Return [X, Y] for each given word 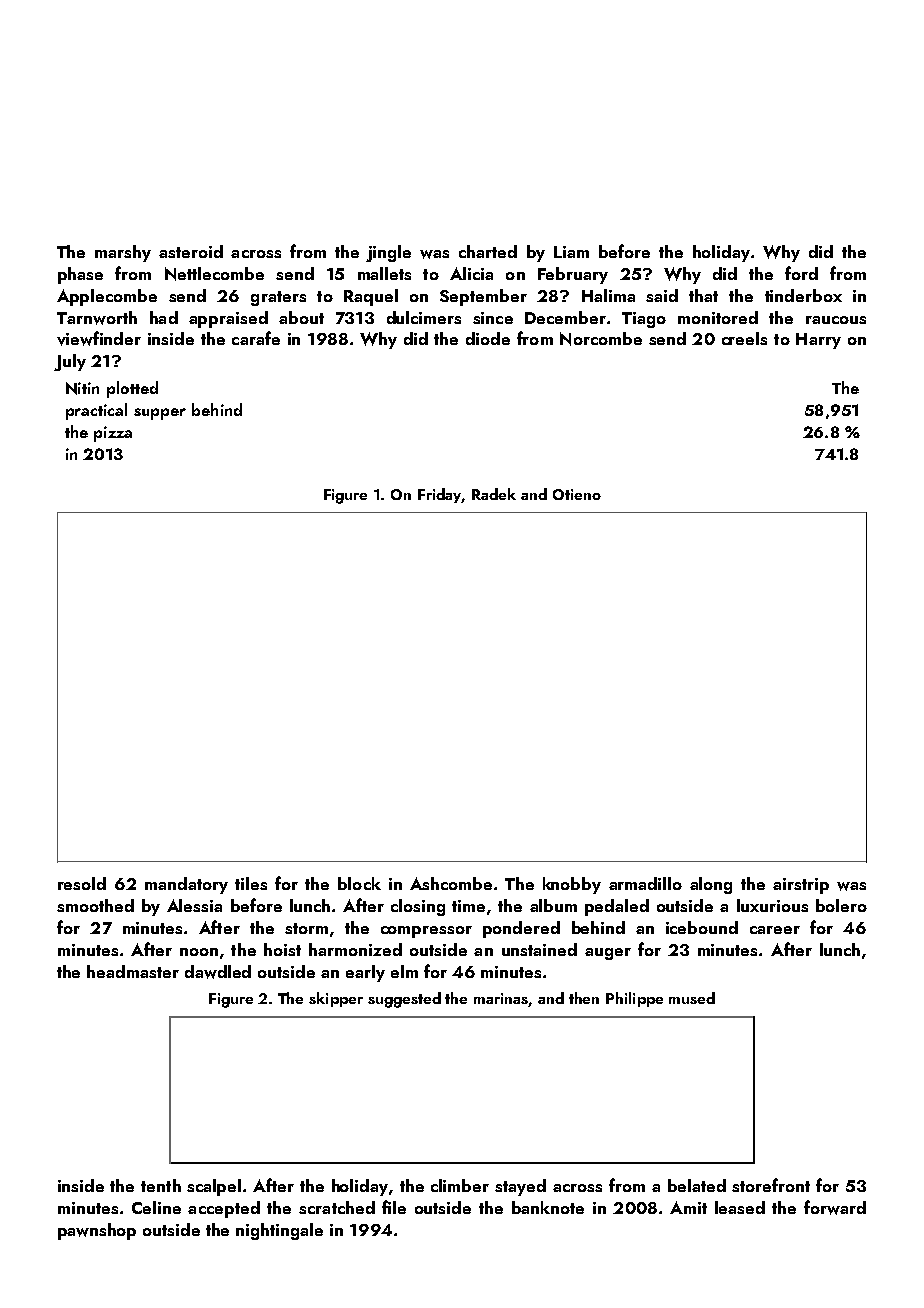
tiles [251, 883]
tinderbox [803, 295]
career [775, 930]
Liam [571, 252]
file [394, 1207]
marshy [123, 253]
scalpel [214, 1187]
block [359, 883]
